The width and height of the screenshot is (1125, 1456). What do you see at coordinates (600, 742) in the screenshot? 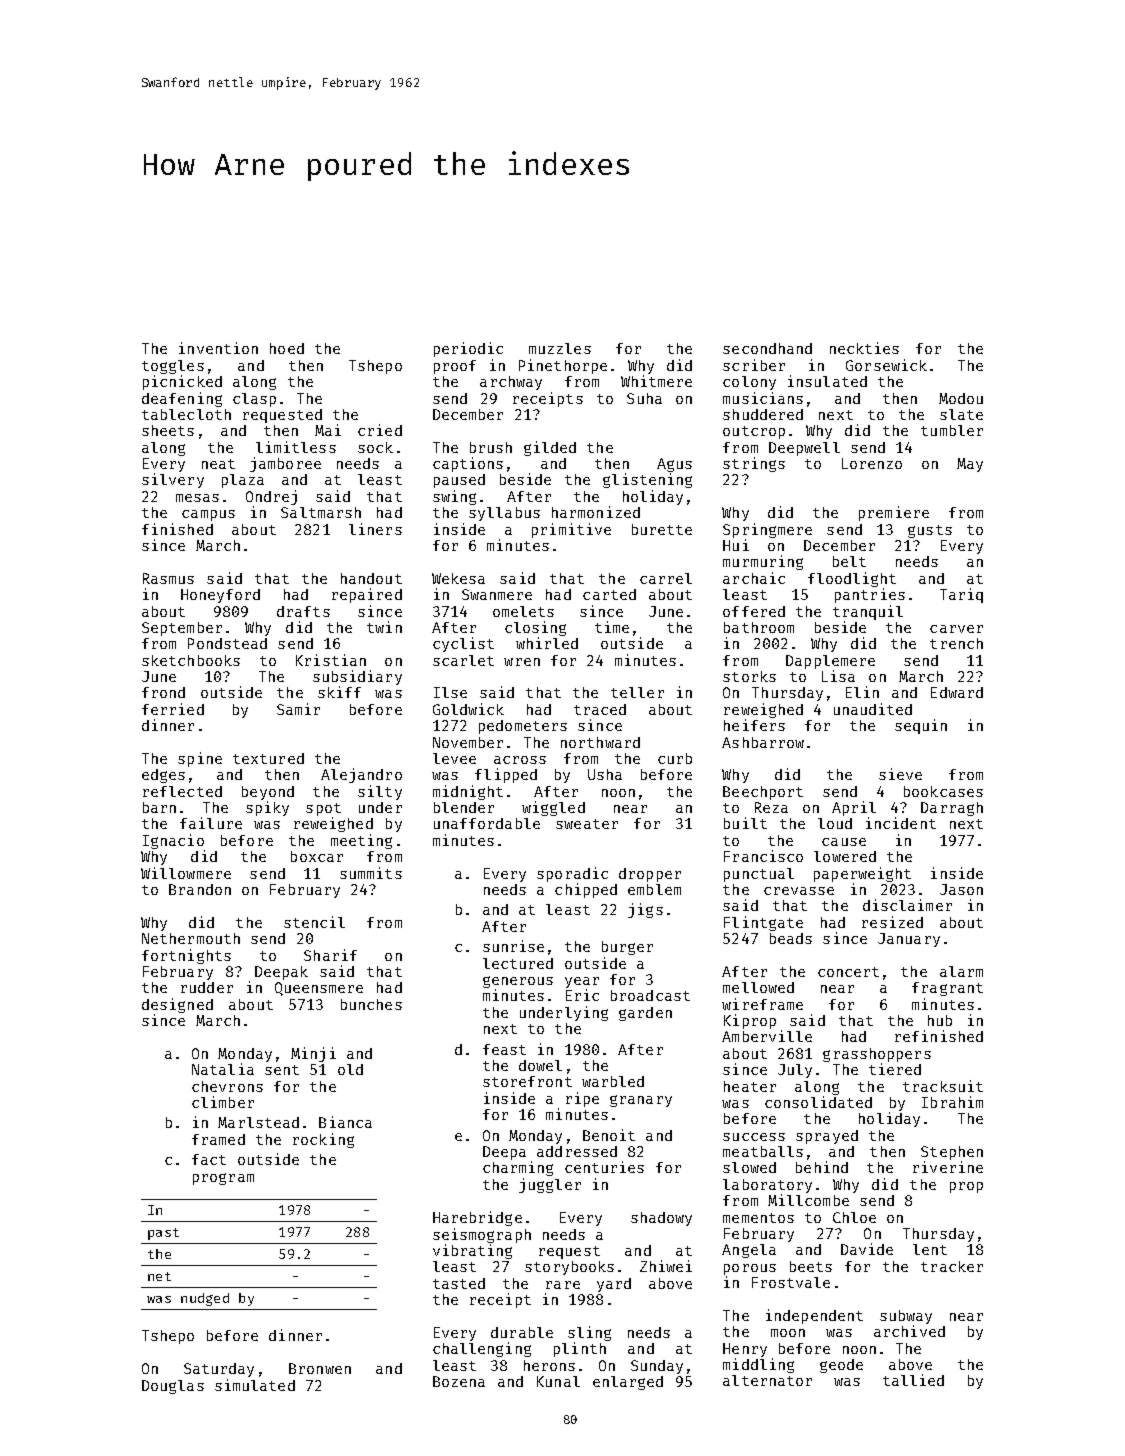
I see `northward` at bounding box center [600, 742].
